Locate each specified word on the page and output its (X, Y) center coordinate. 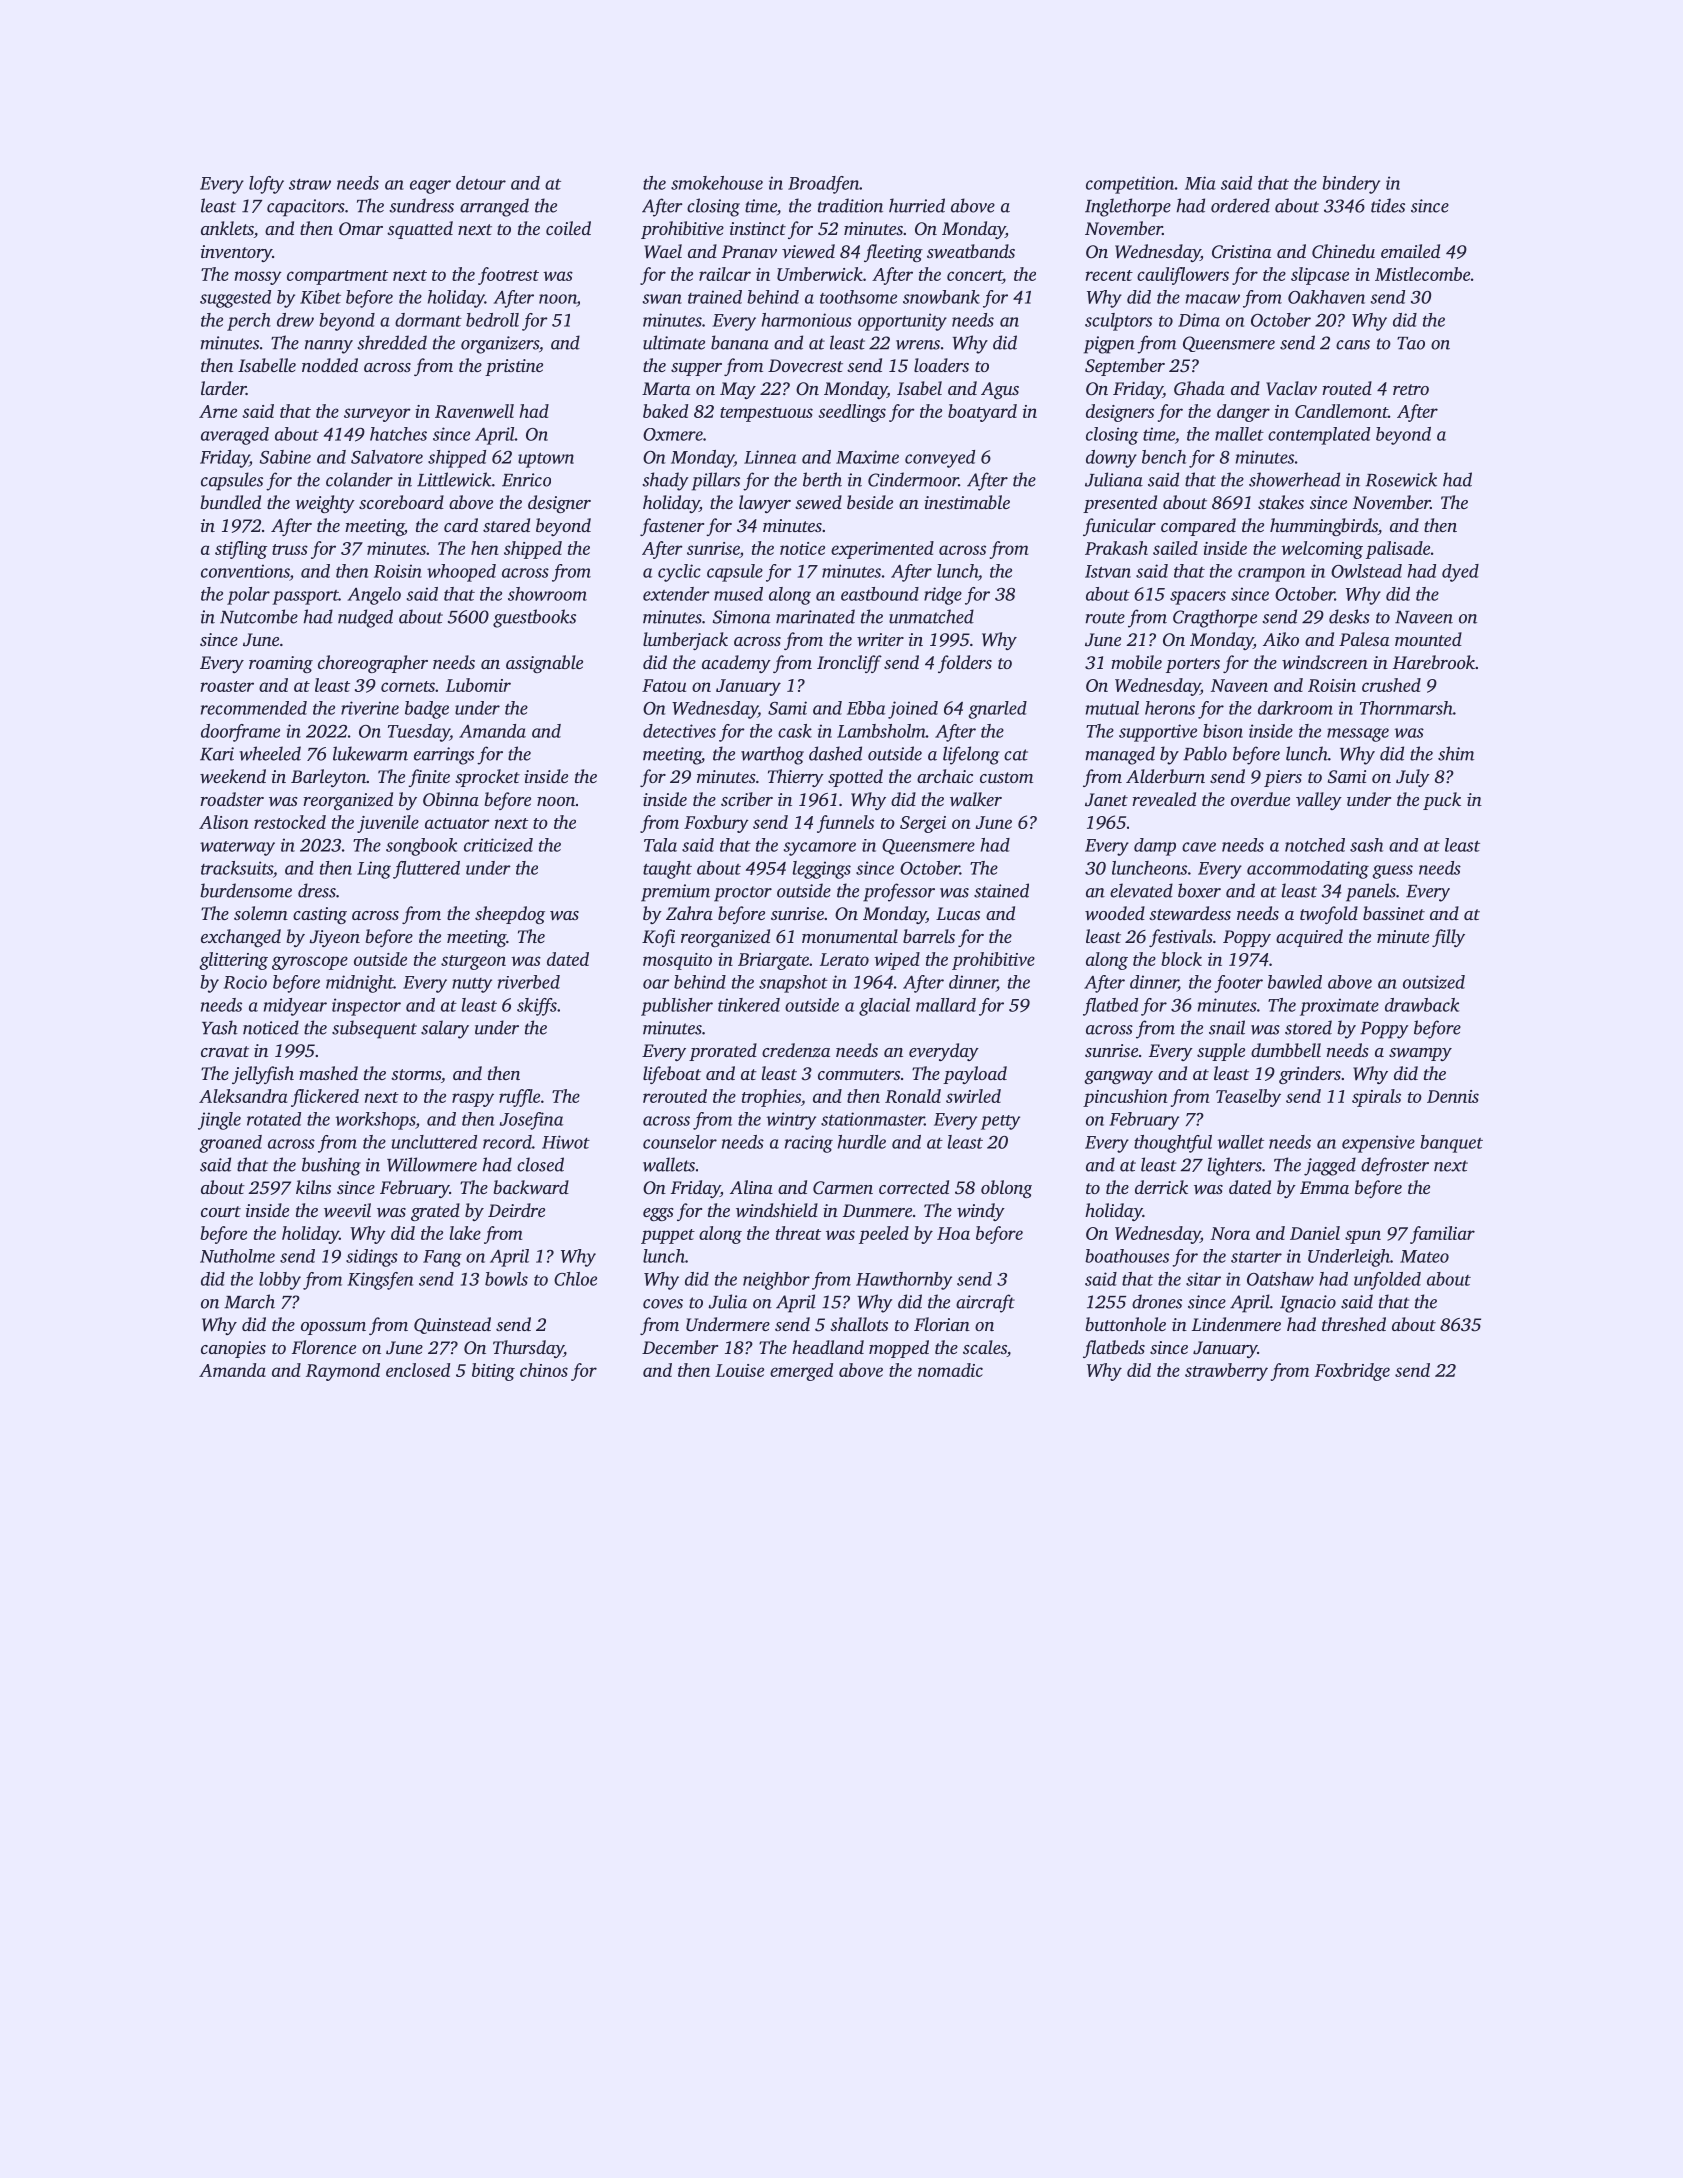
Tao (1411, 343)
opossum (333, 1328)
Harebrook (1434, 662)
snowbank (941, 297)
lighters (1235, 1166)
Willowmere (432, 1164)
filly (1448, 938)
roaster (227, 686)
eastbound (880, 594)
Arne (218, 411)
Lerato (844, 959)
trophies (771, 1098)
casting (320, 915)
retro (1411, 389)
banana (740, 342)
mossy (258, 278)
